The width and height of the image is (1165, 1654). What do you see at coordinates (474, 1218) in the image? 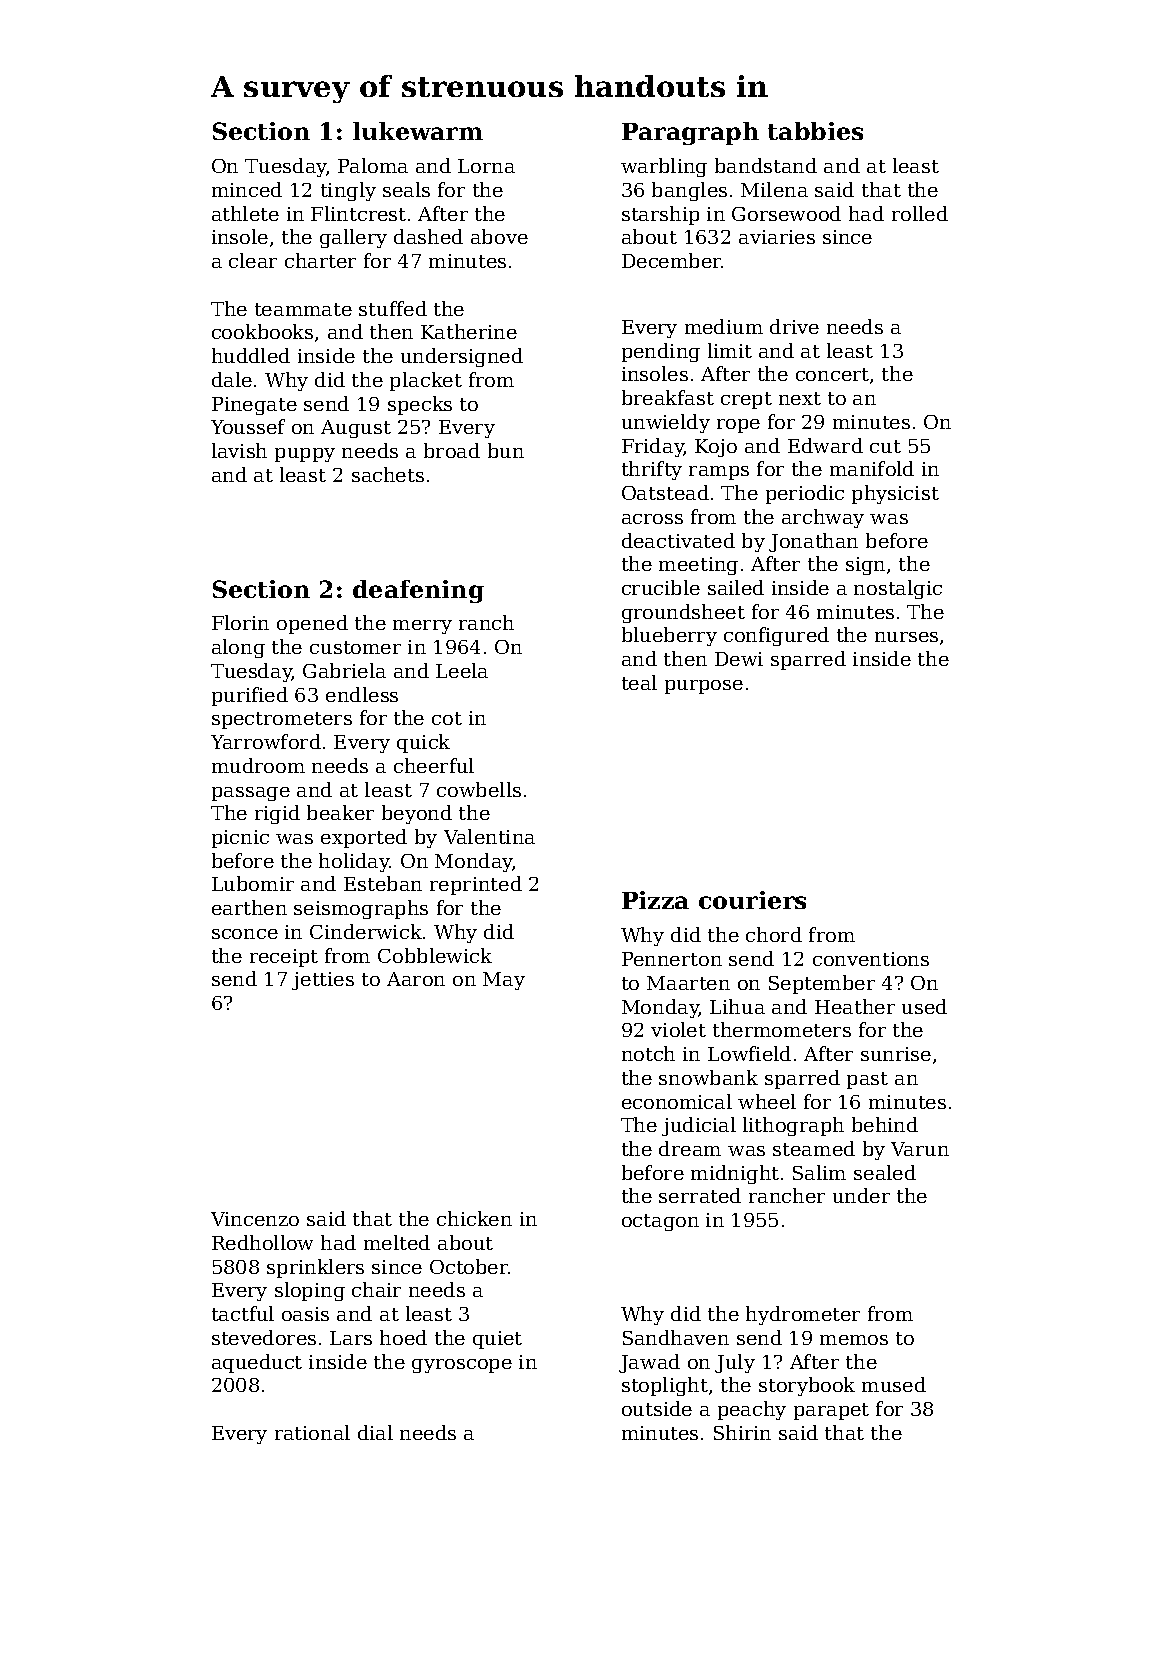
I see `chicken` at bounding box center [474, 1218].
